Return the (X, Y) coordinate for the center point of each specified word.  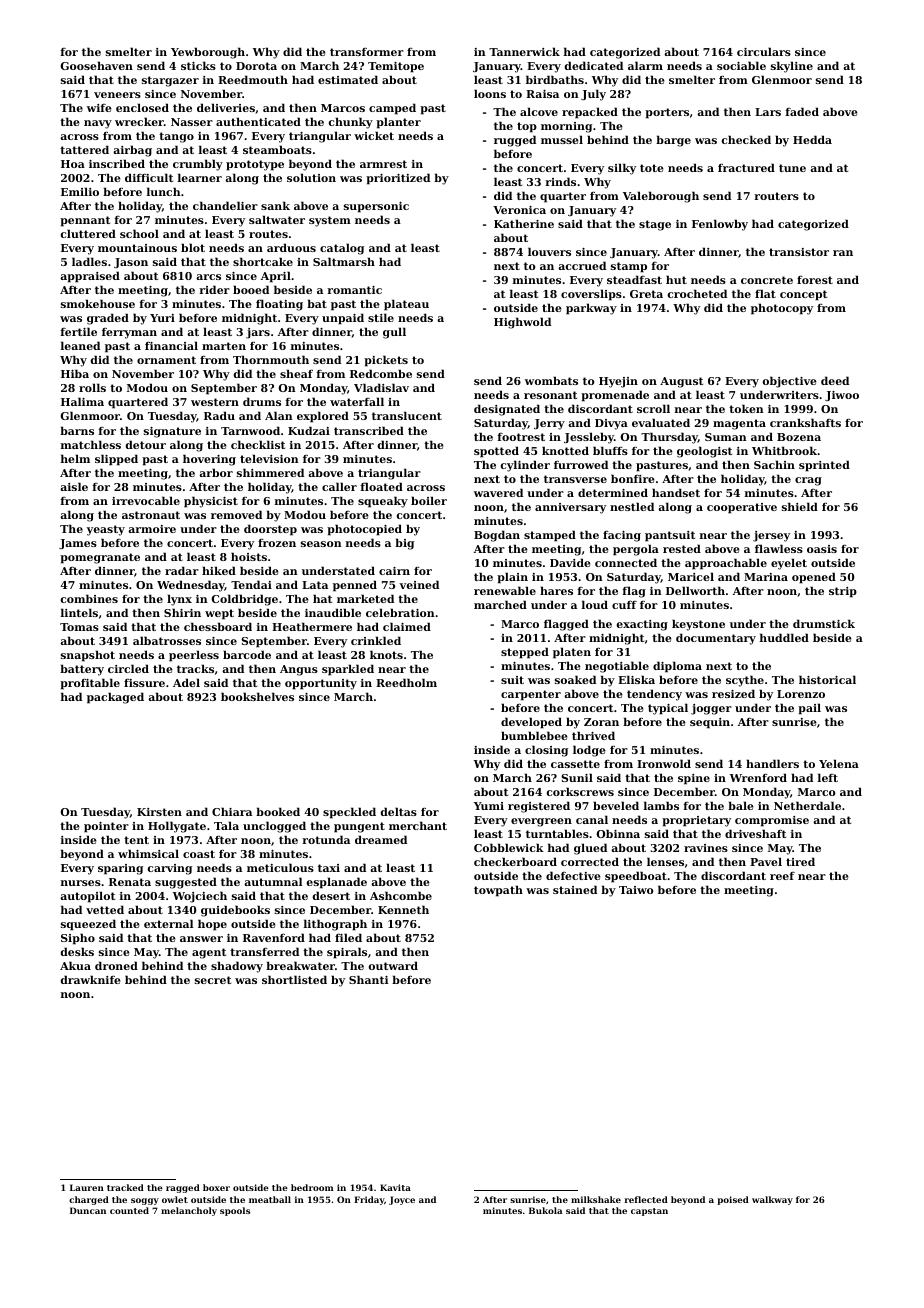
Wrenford (758, 777)
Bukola (545, 1210)
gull (394, 333)
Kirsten (159, 812)
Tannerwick (524, 51)
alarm (645, 65)
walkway (772, 1200)
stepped (525, 653)
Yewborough (208, 53)
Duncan (88, 1210)
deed (835, 380)
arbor (216, 472)
